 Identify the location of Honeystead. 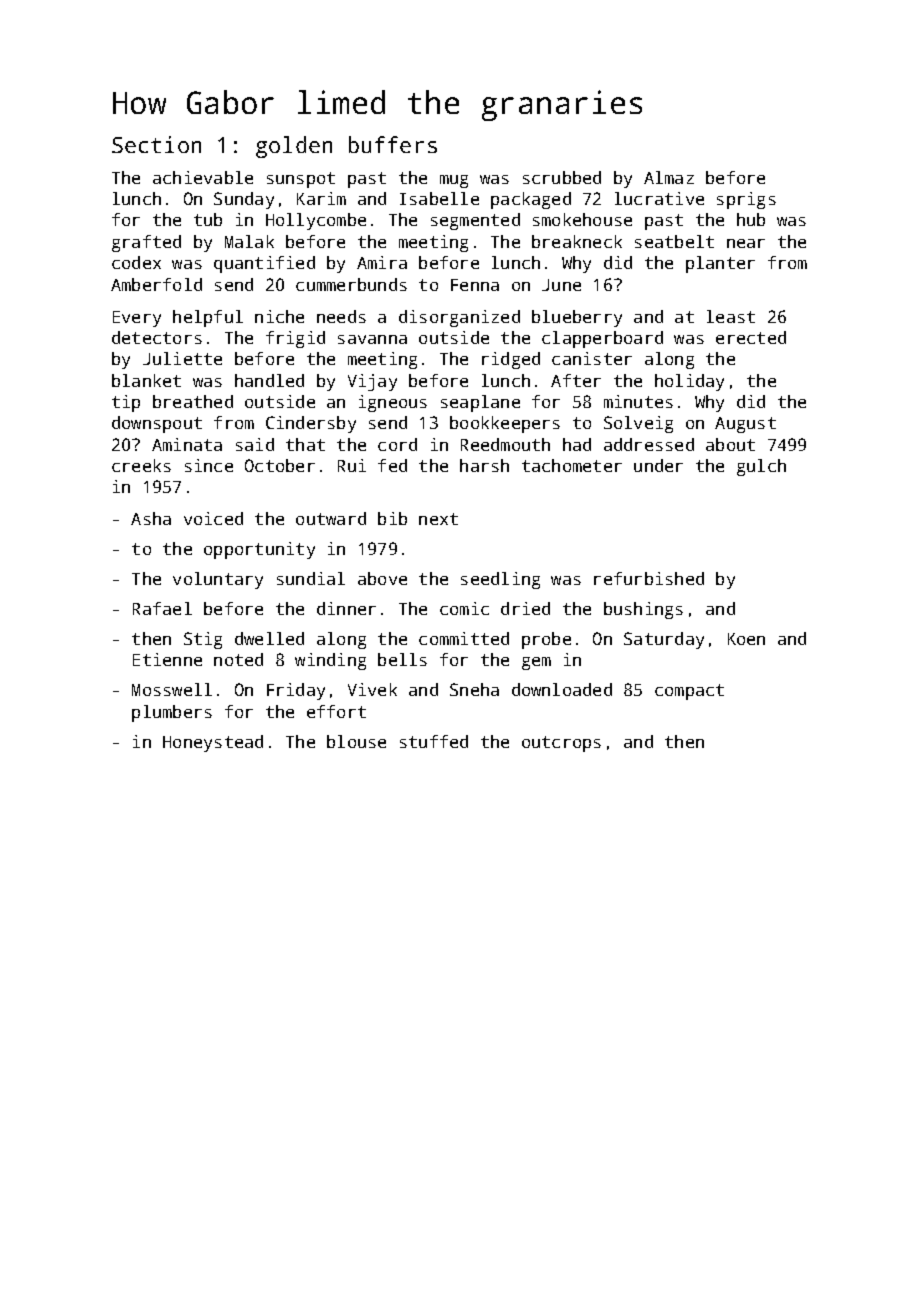
(213, 743).
